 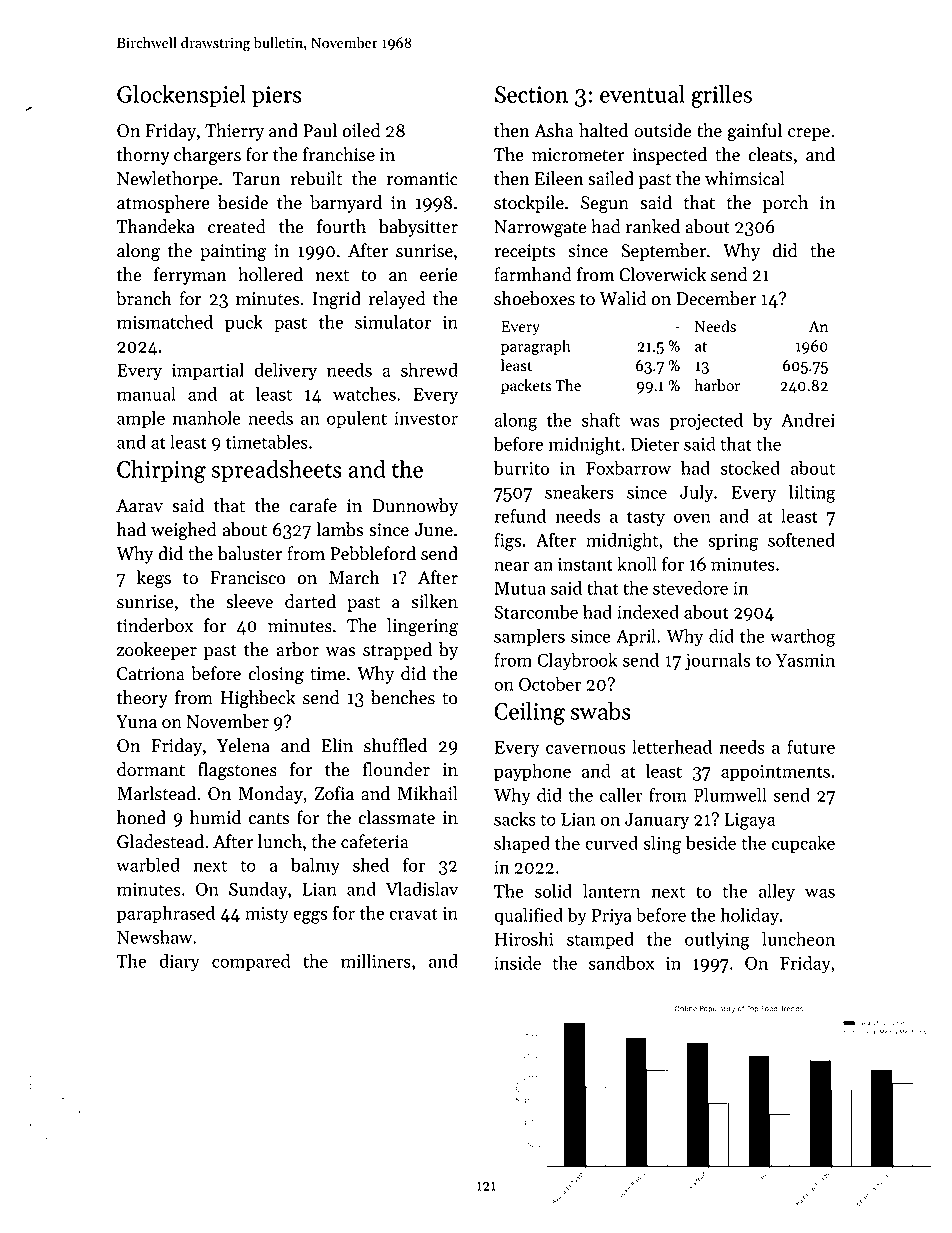 What do you see at coordinates (155, 625) in the page?
I see `tinderbox` at bounding box center [155, 625].
